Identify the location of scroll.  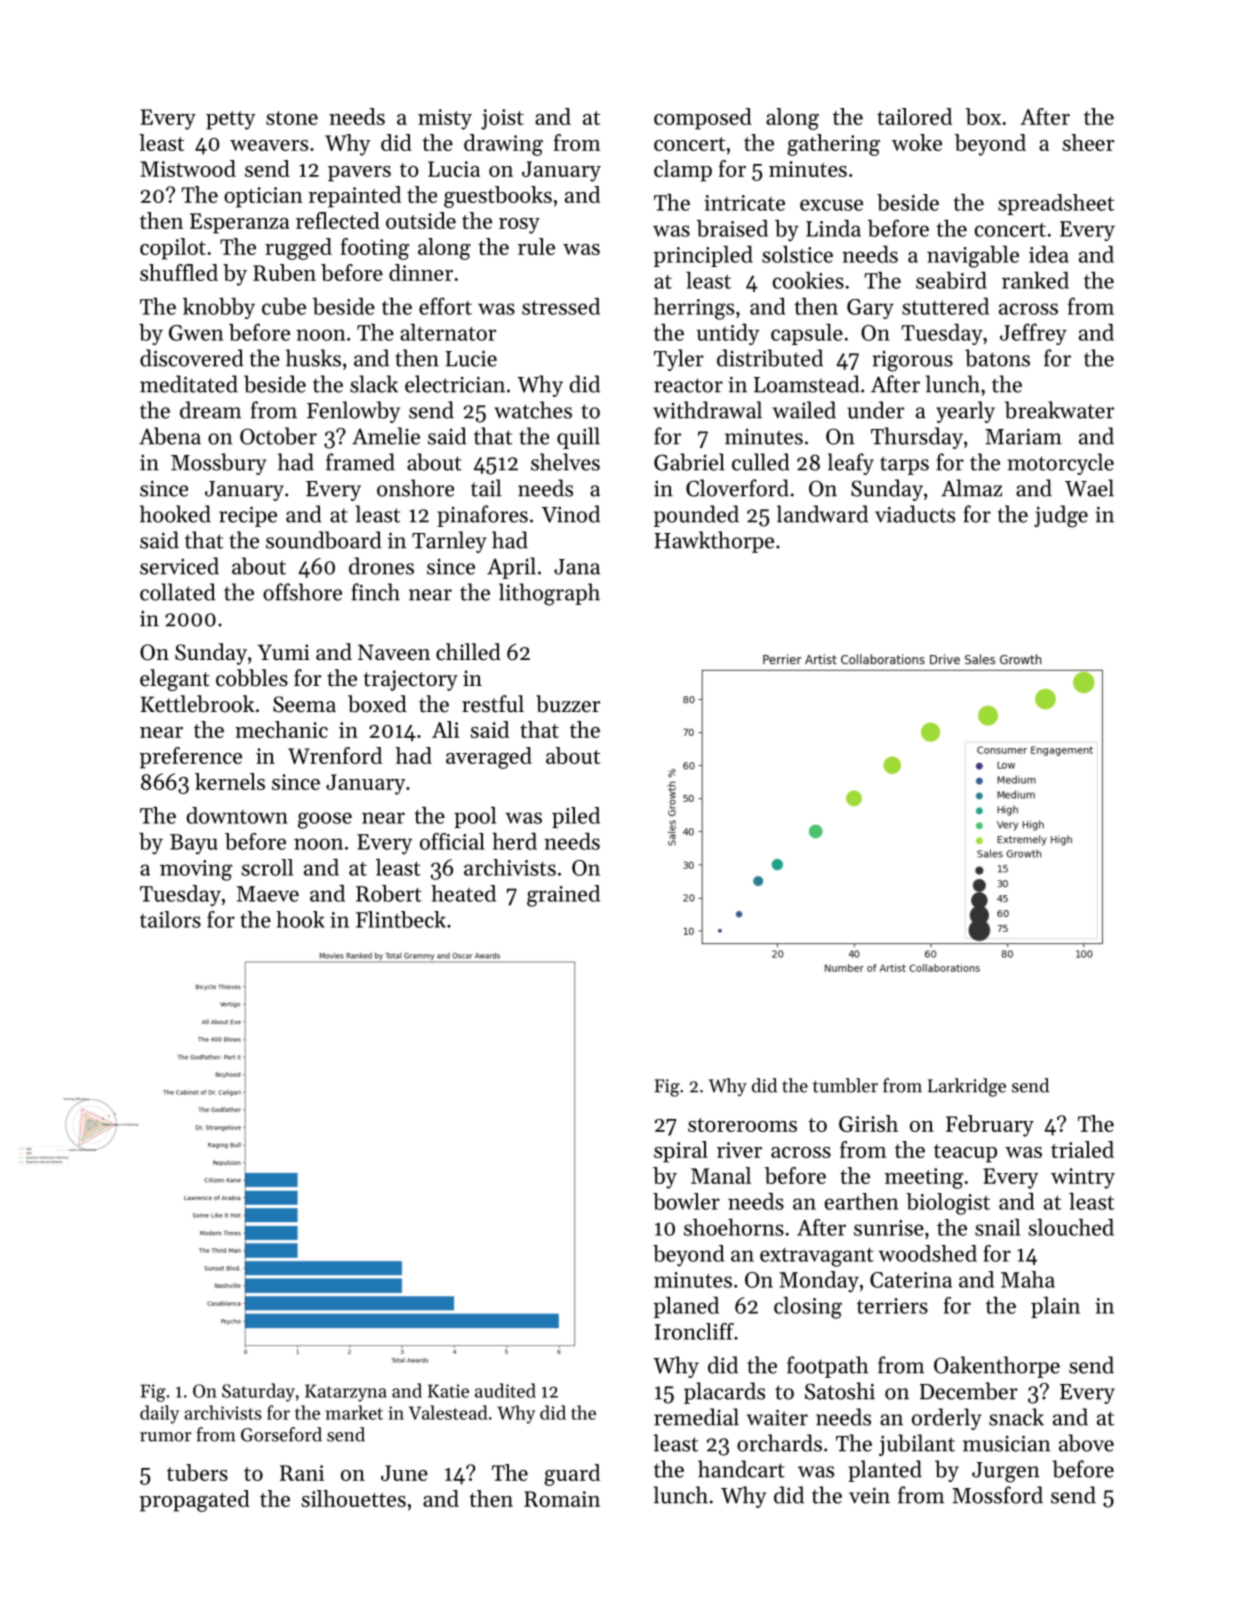
(267, 867).
